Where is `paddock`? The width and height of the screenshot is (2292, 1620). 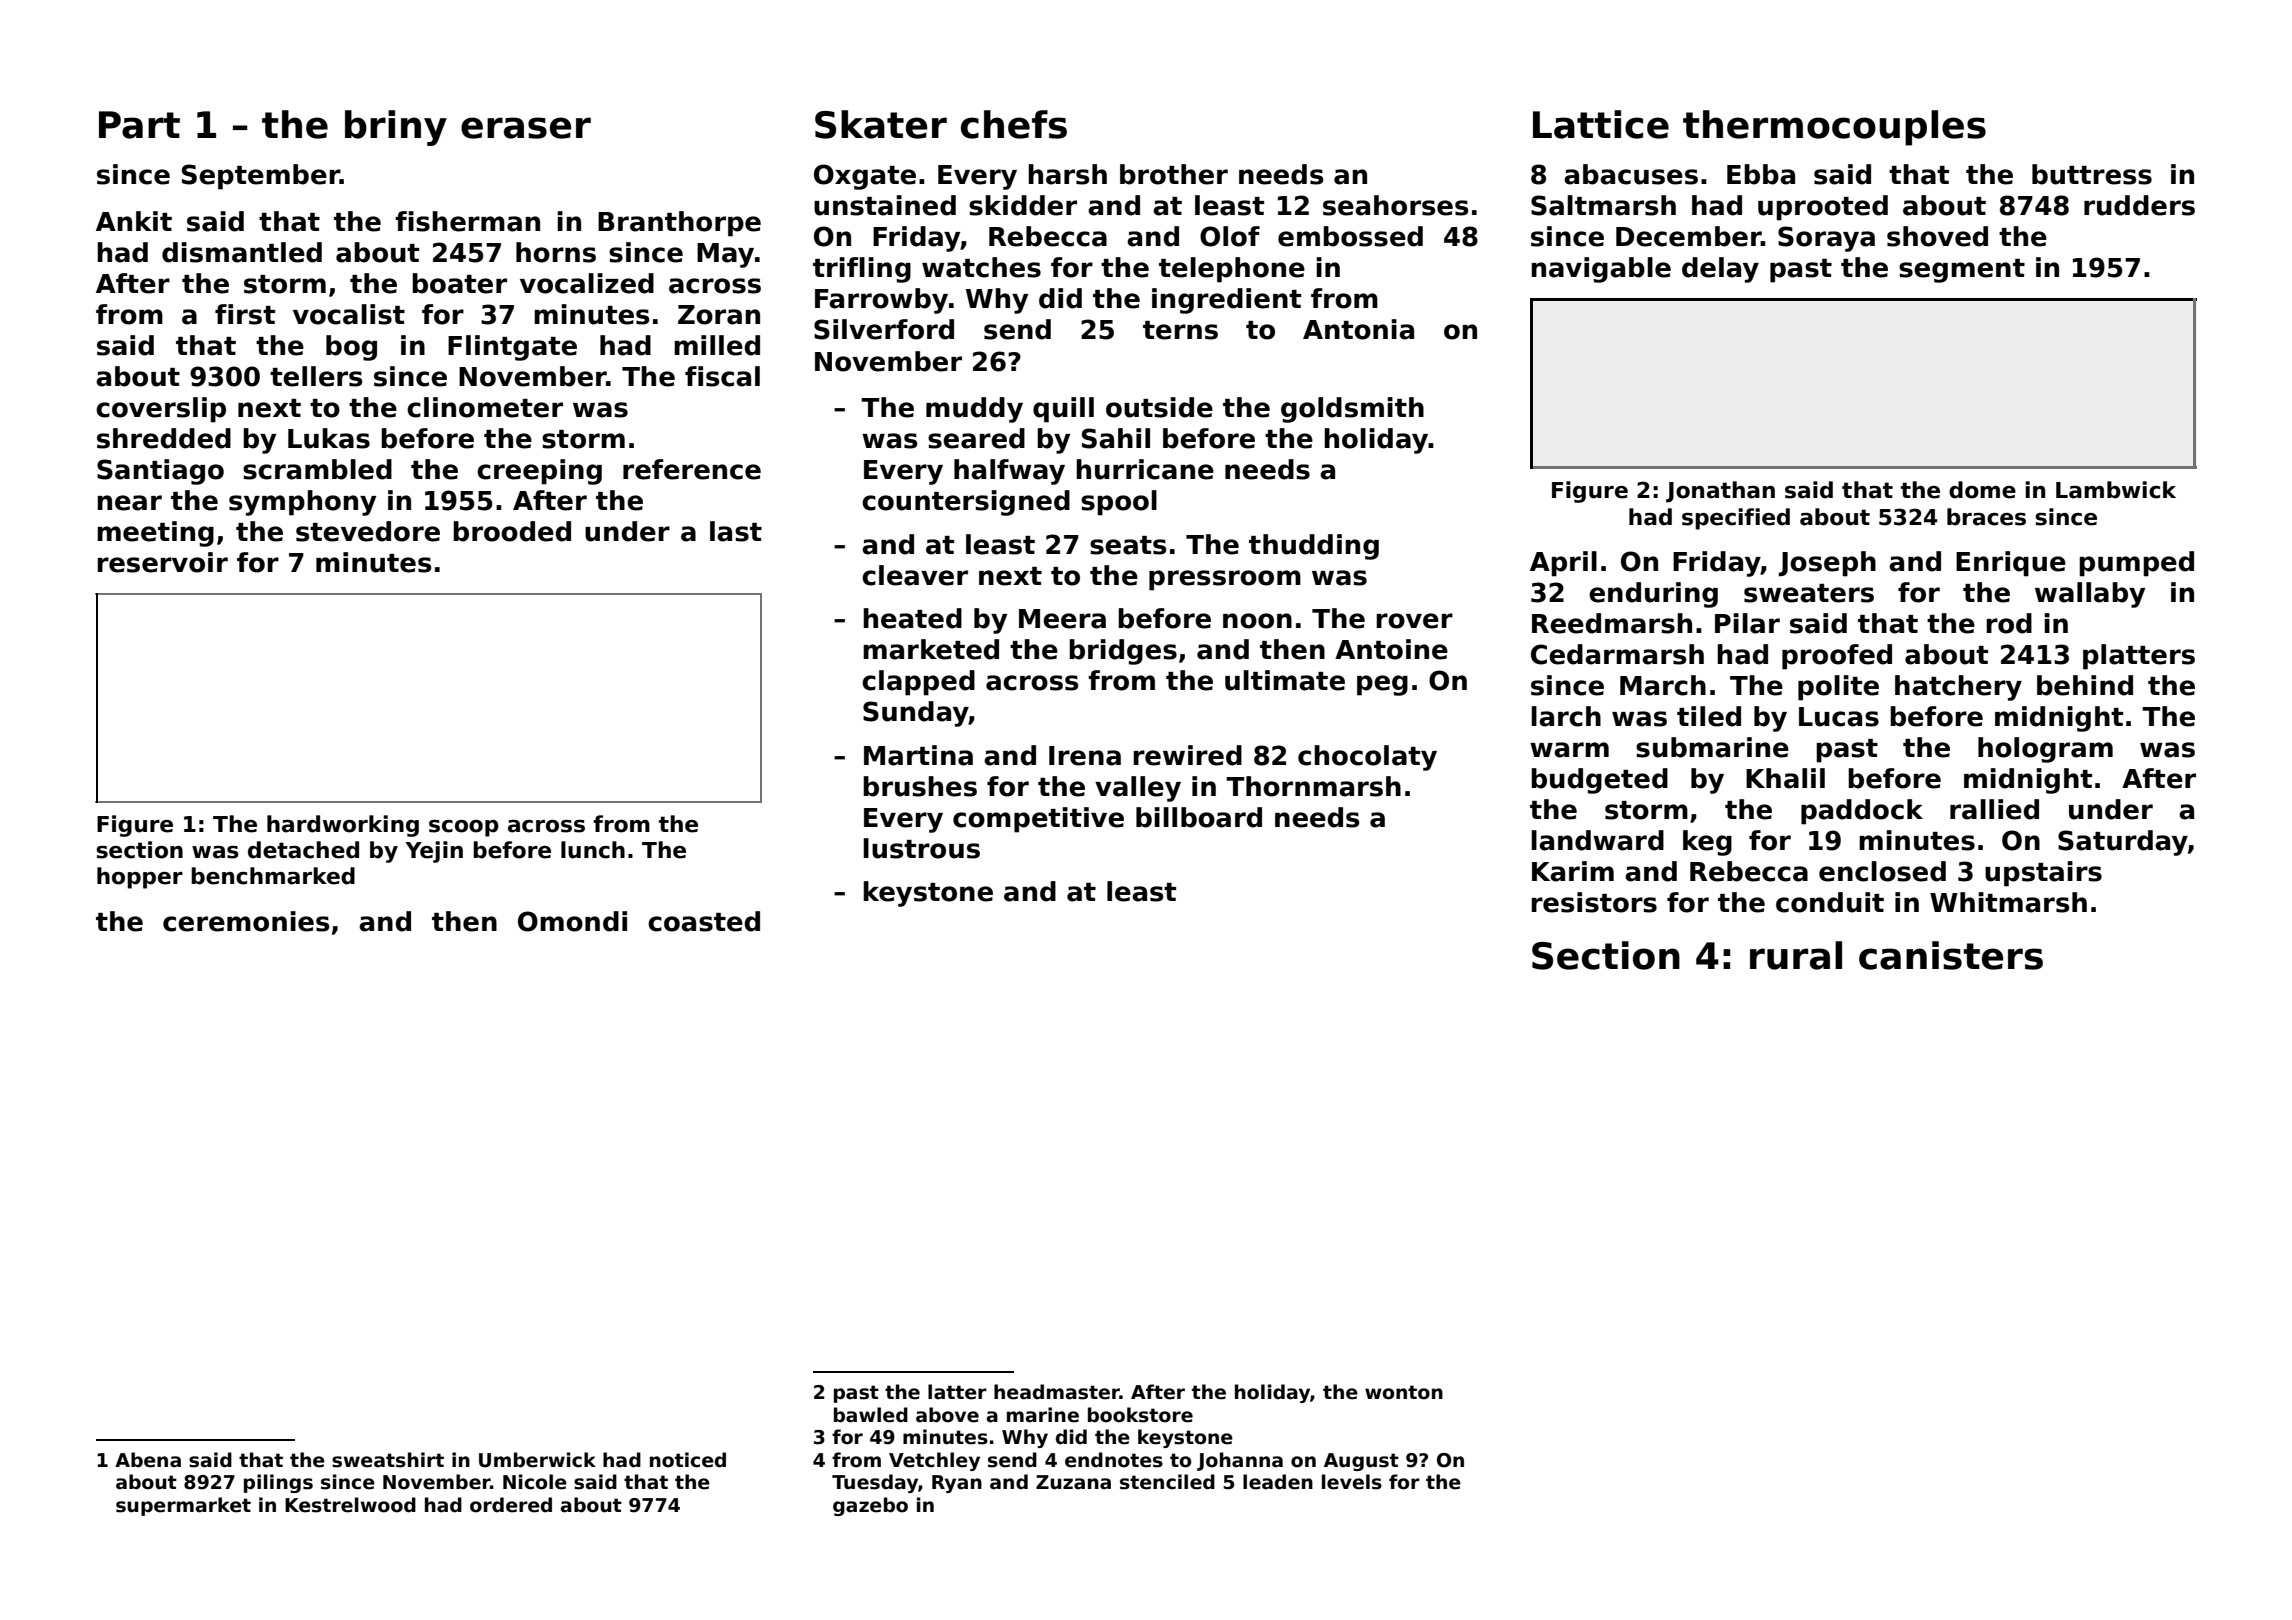
paddock is located at coordinates (1862, 812).
